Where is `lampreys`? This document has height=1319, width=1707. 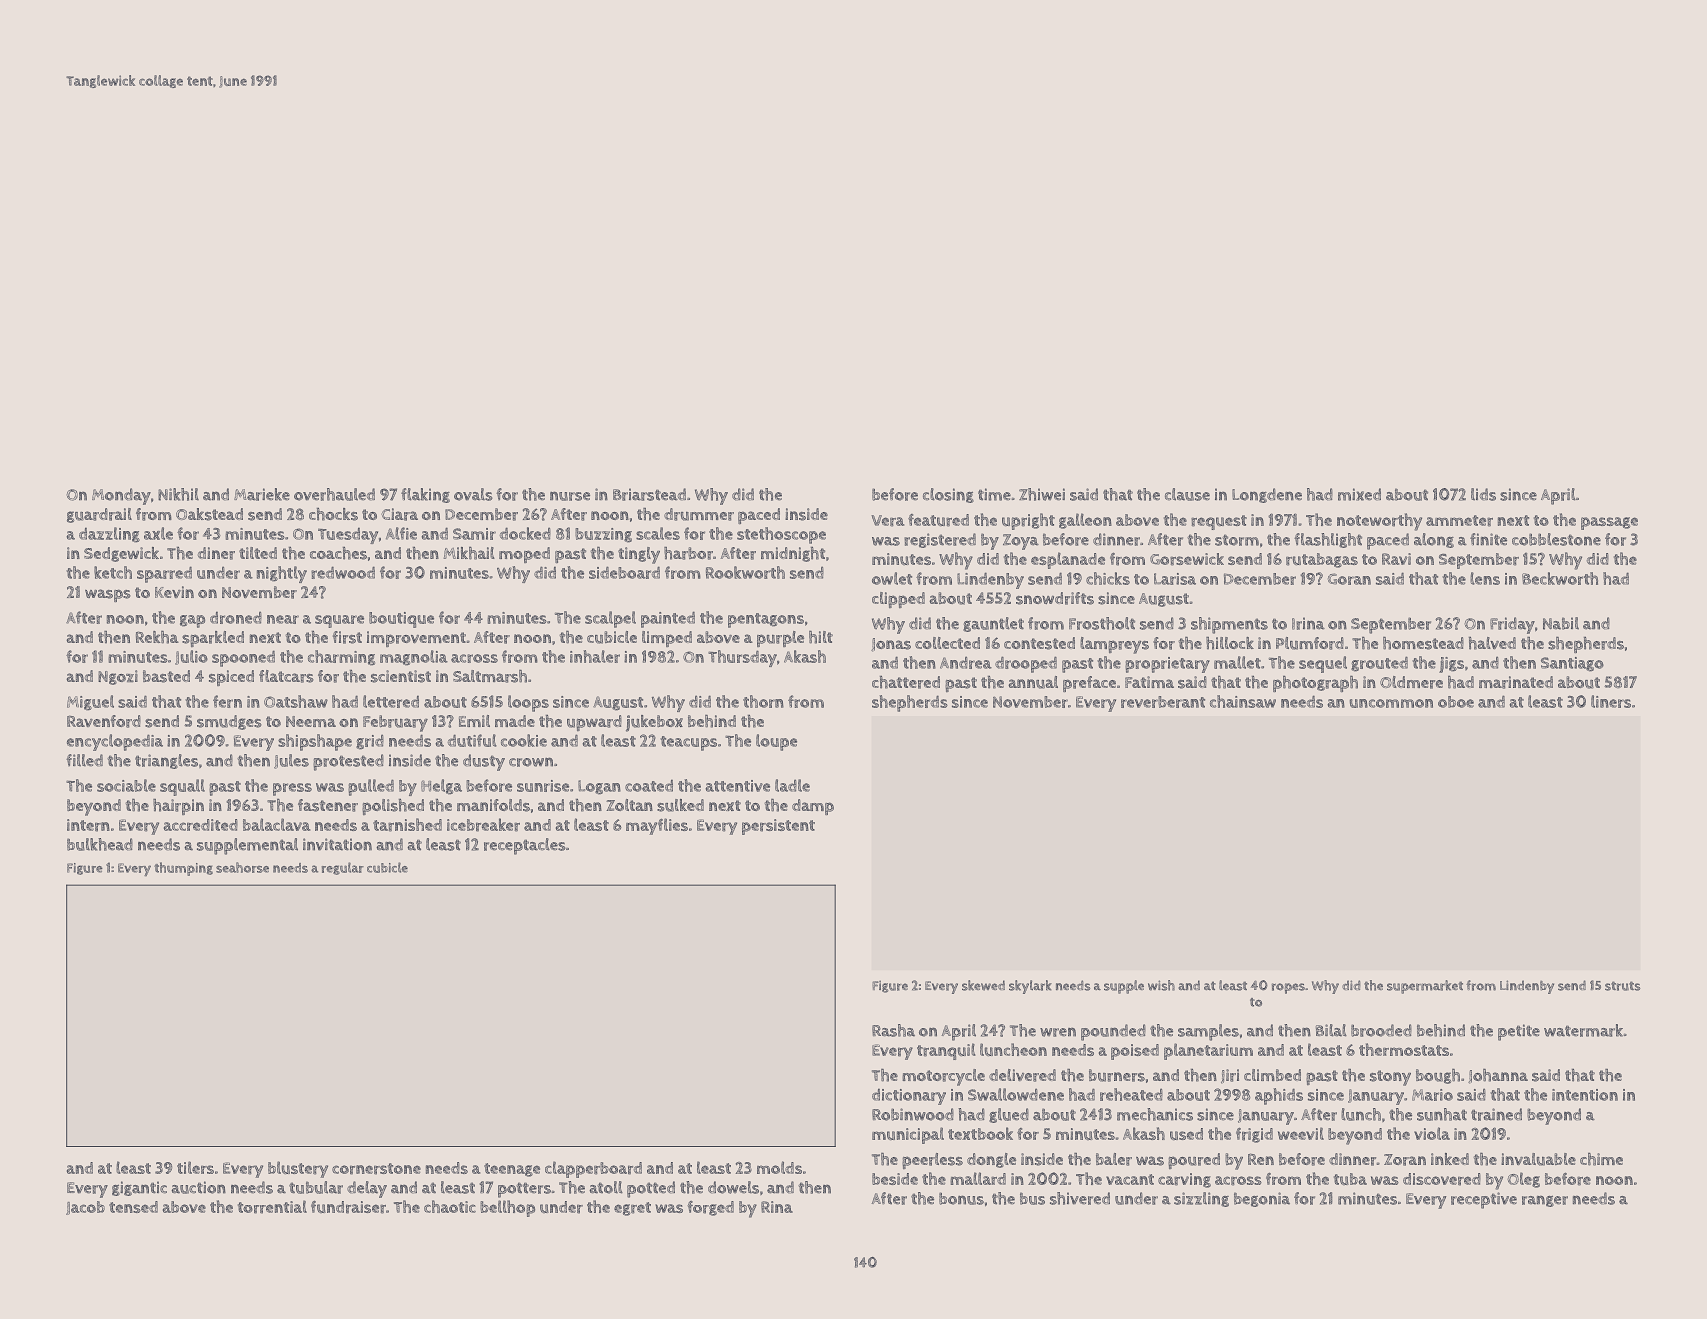
lampreys is located at coordinates (1114, 645).
